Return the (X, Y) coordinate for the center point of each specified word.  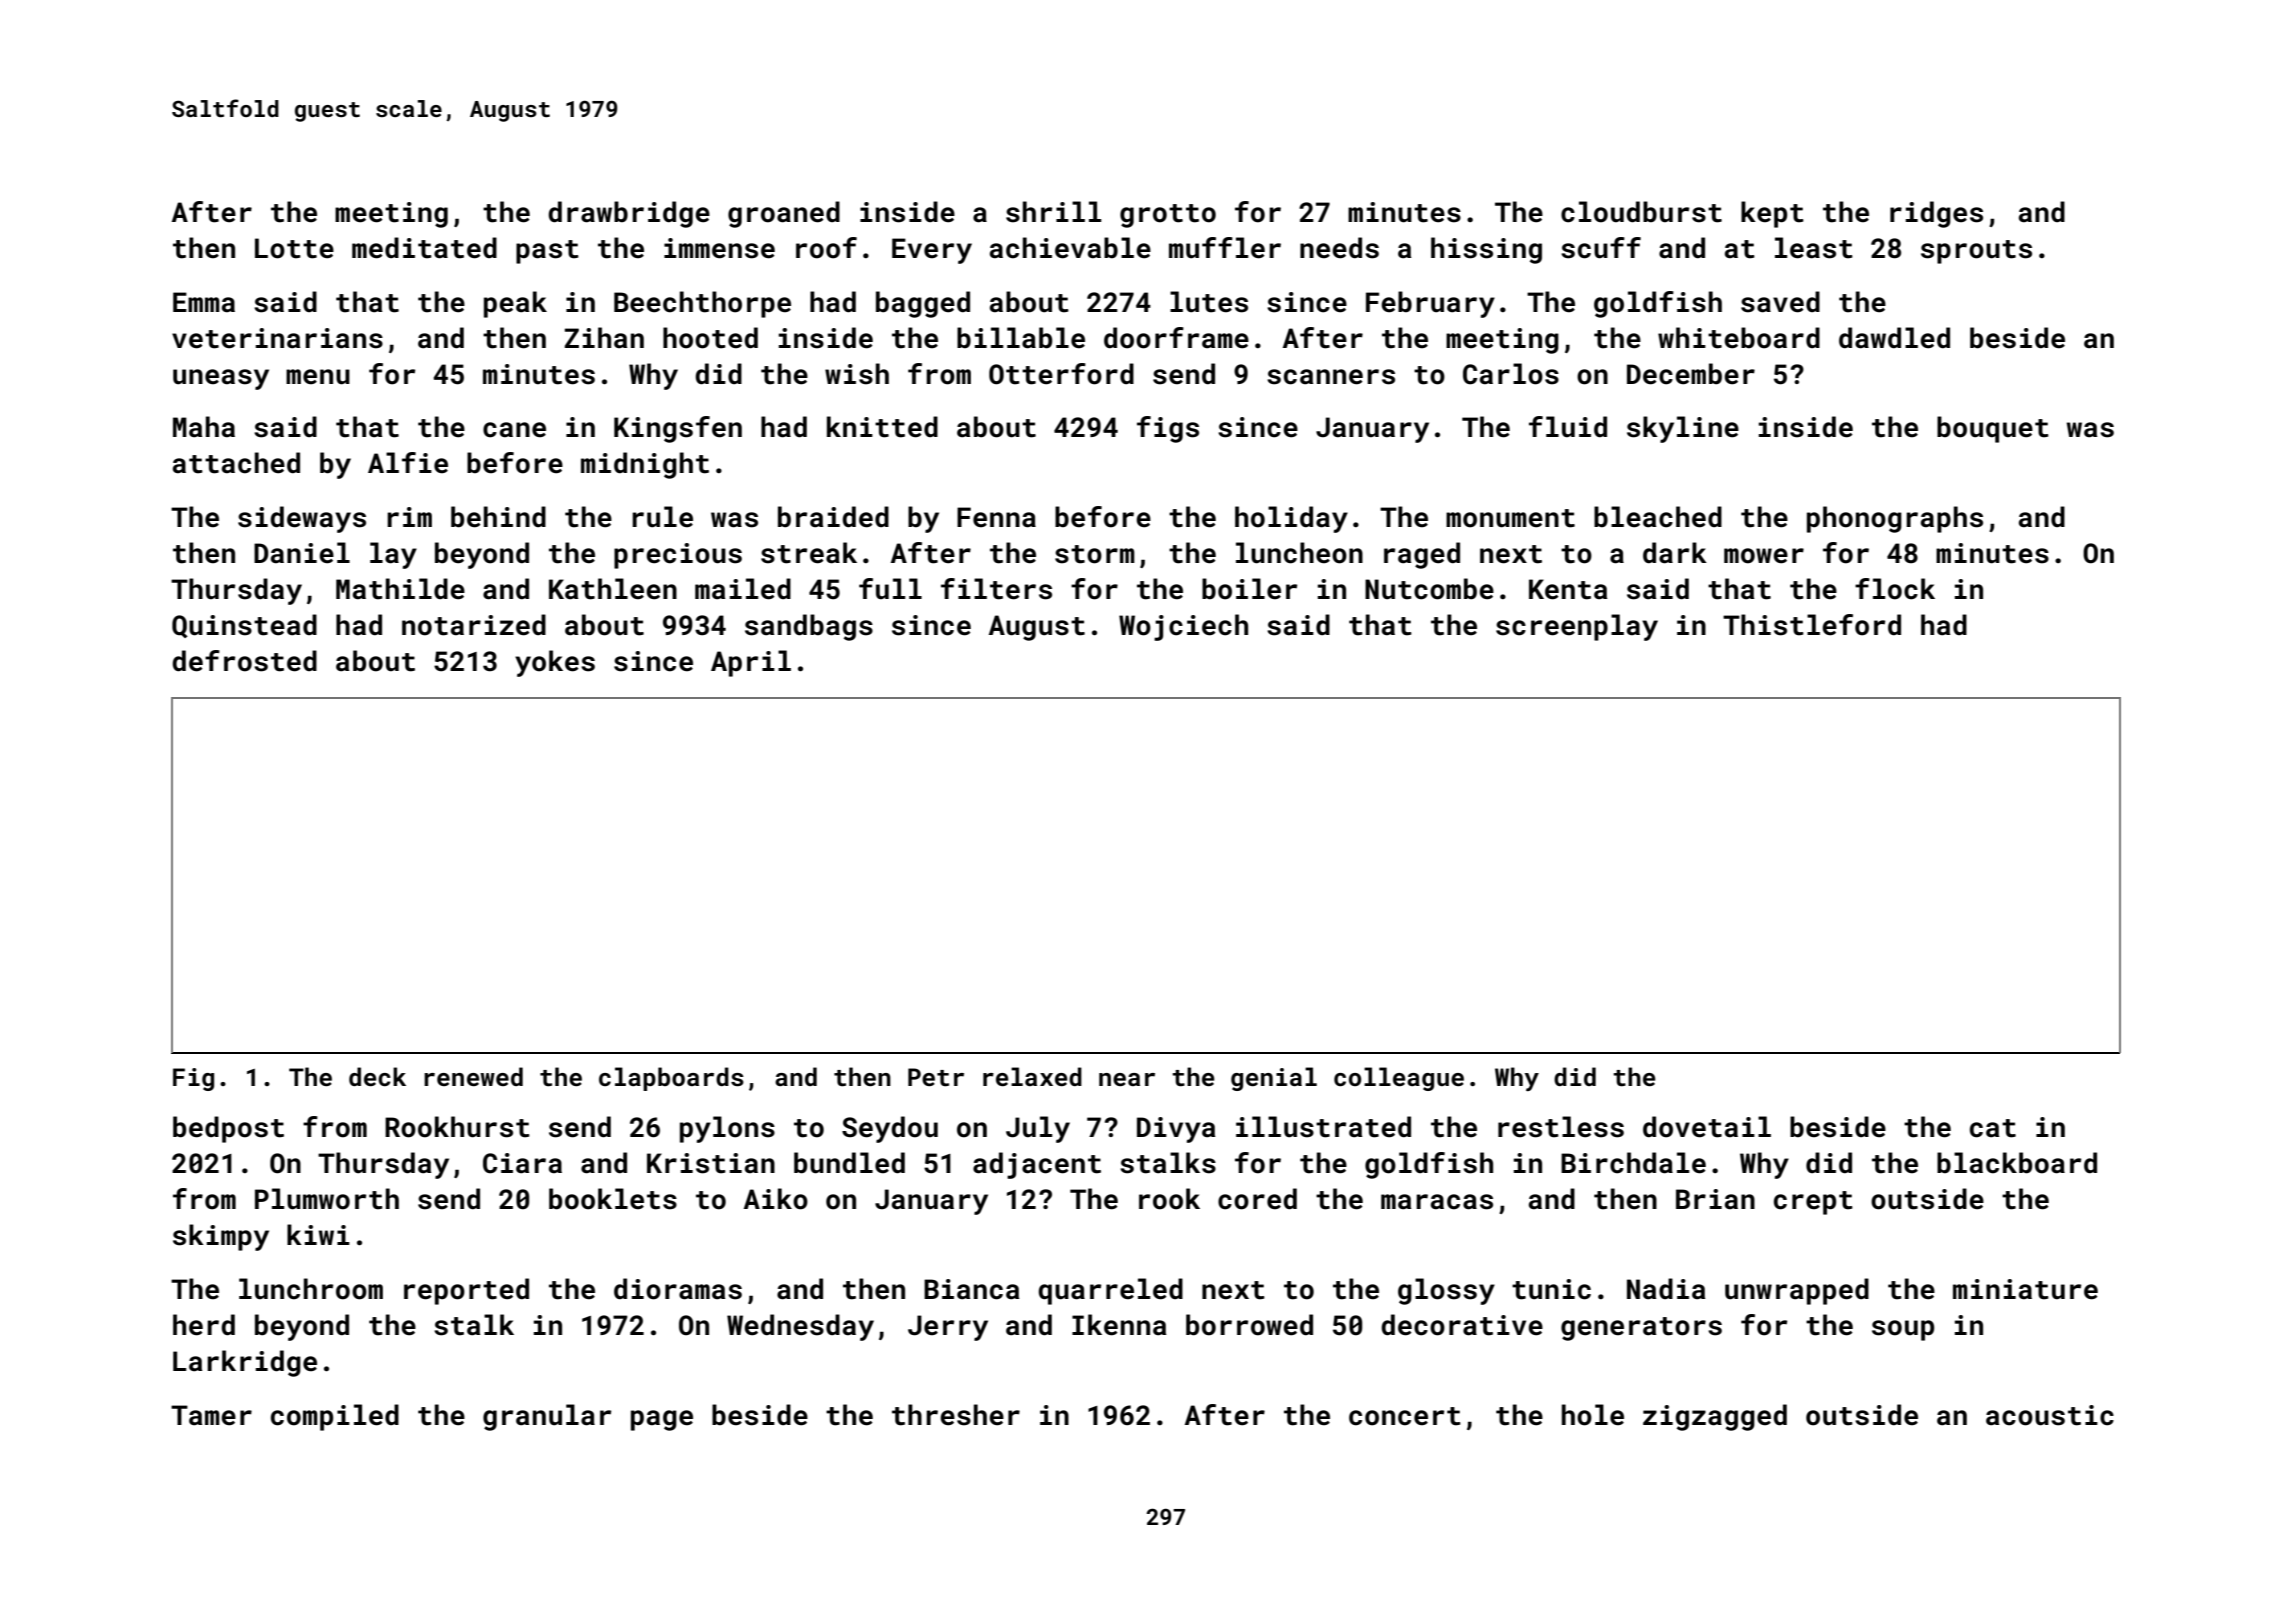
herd (204, 1325)
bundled (849, 1163)
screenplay (1577, 627)
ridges (1936, 214)
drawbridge (629, 214)
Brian (1715, 1199)
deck (377, 1077)
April (751, 663)
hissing (1486, 250)
